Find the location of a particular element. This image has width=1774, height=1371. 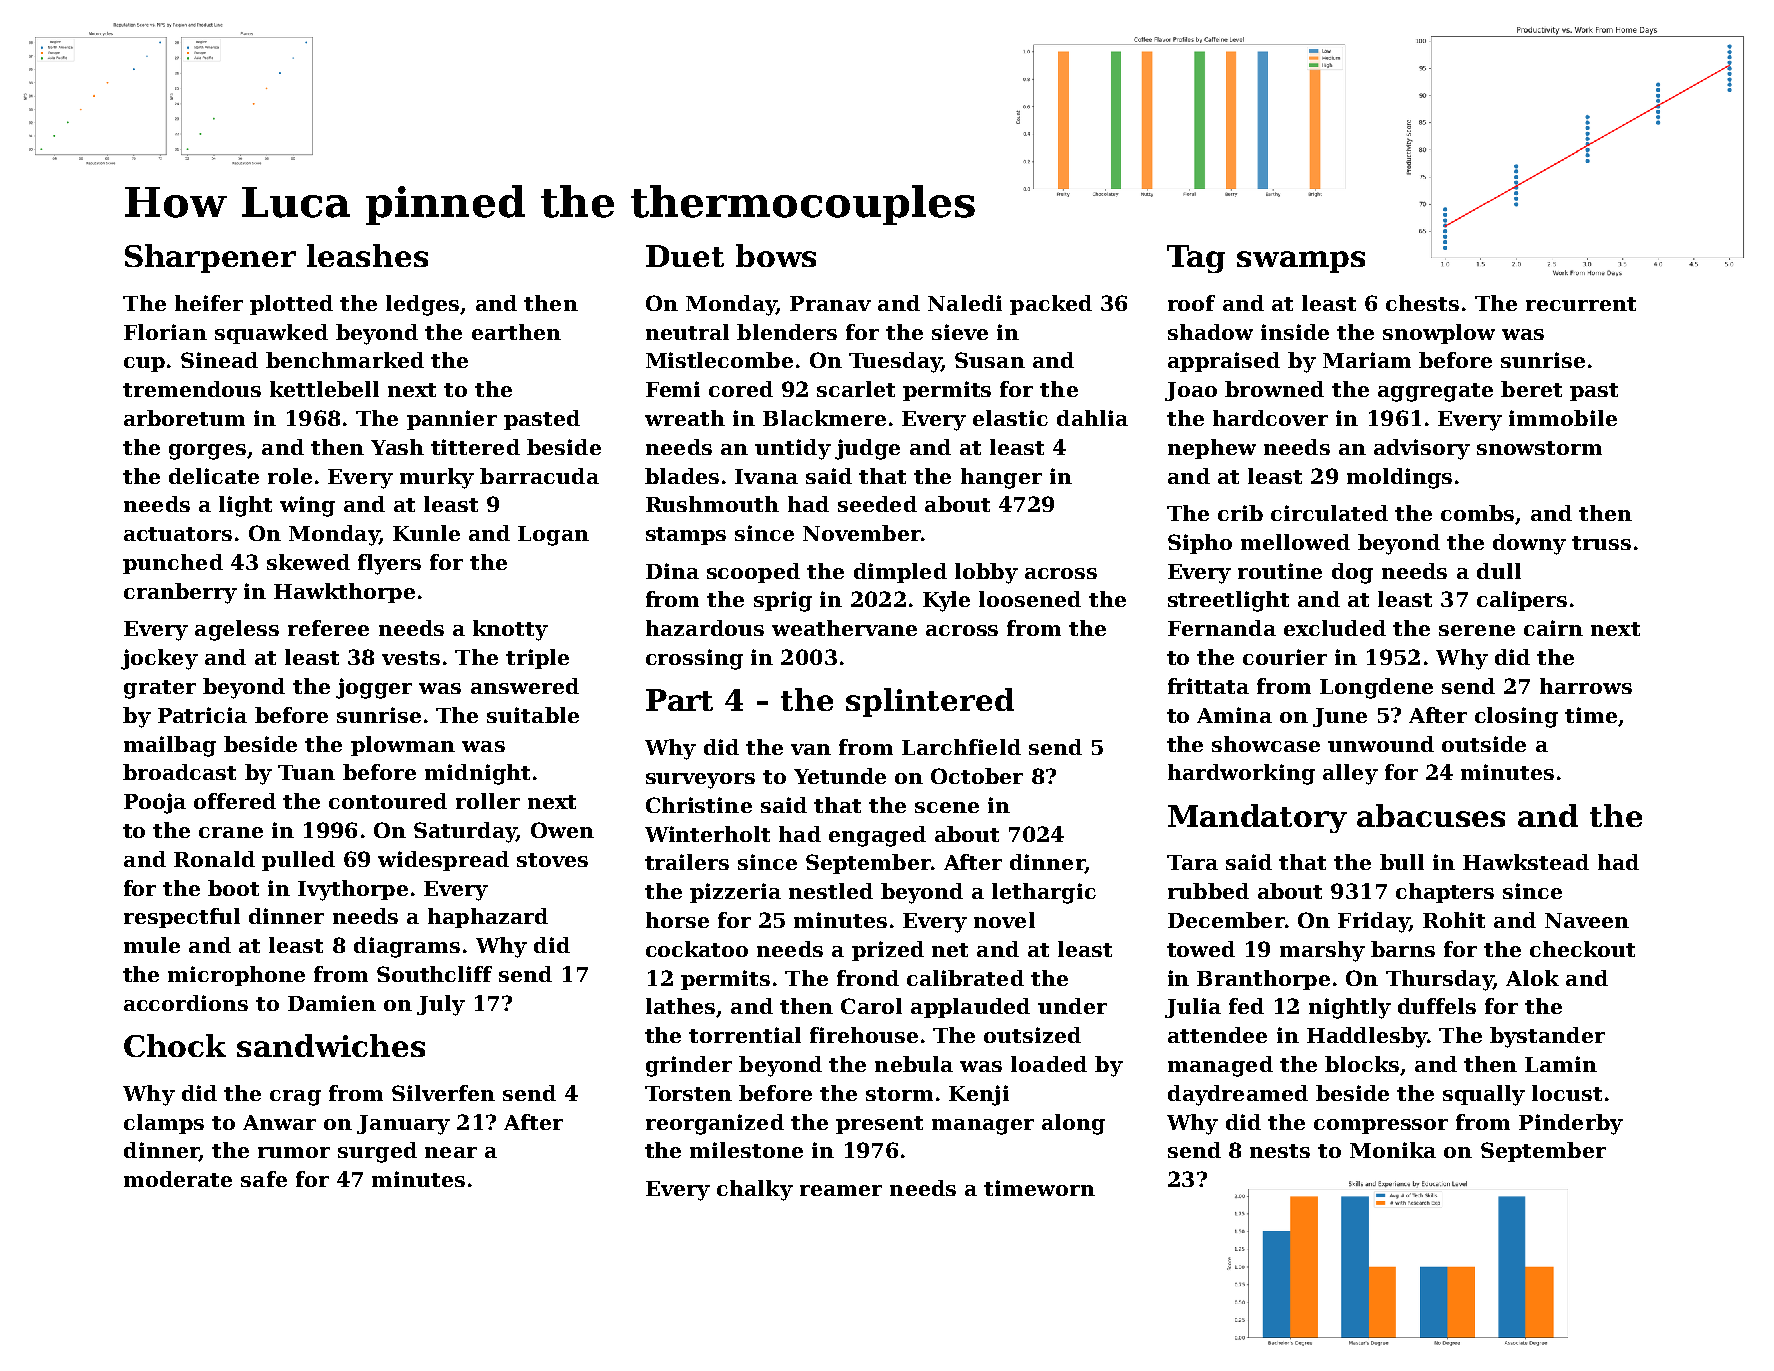

abacuses is located at coordinates (1431, 815).
